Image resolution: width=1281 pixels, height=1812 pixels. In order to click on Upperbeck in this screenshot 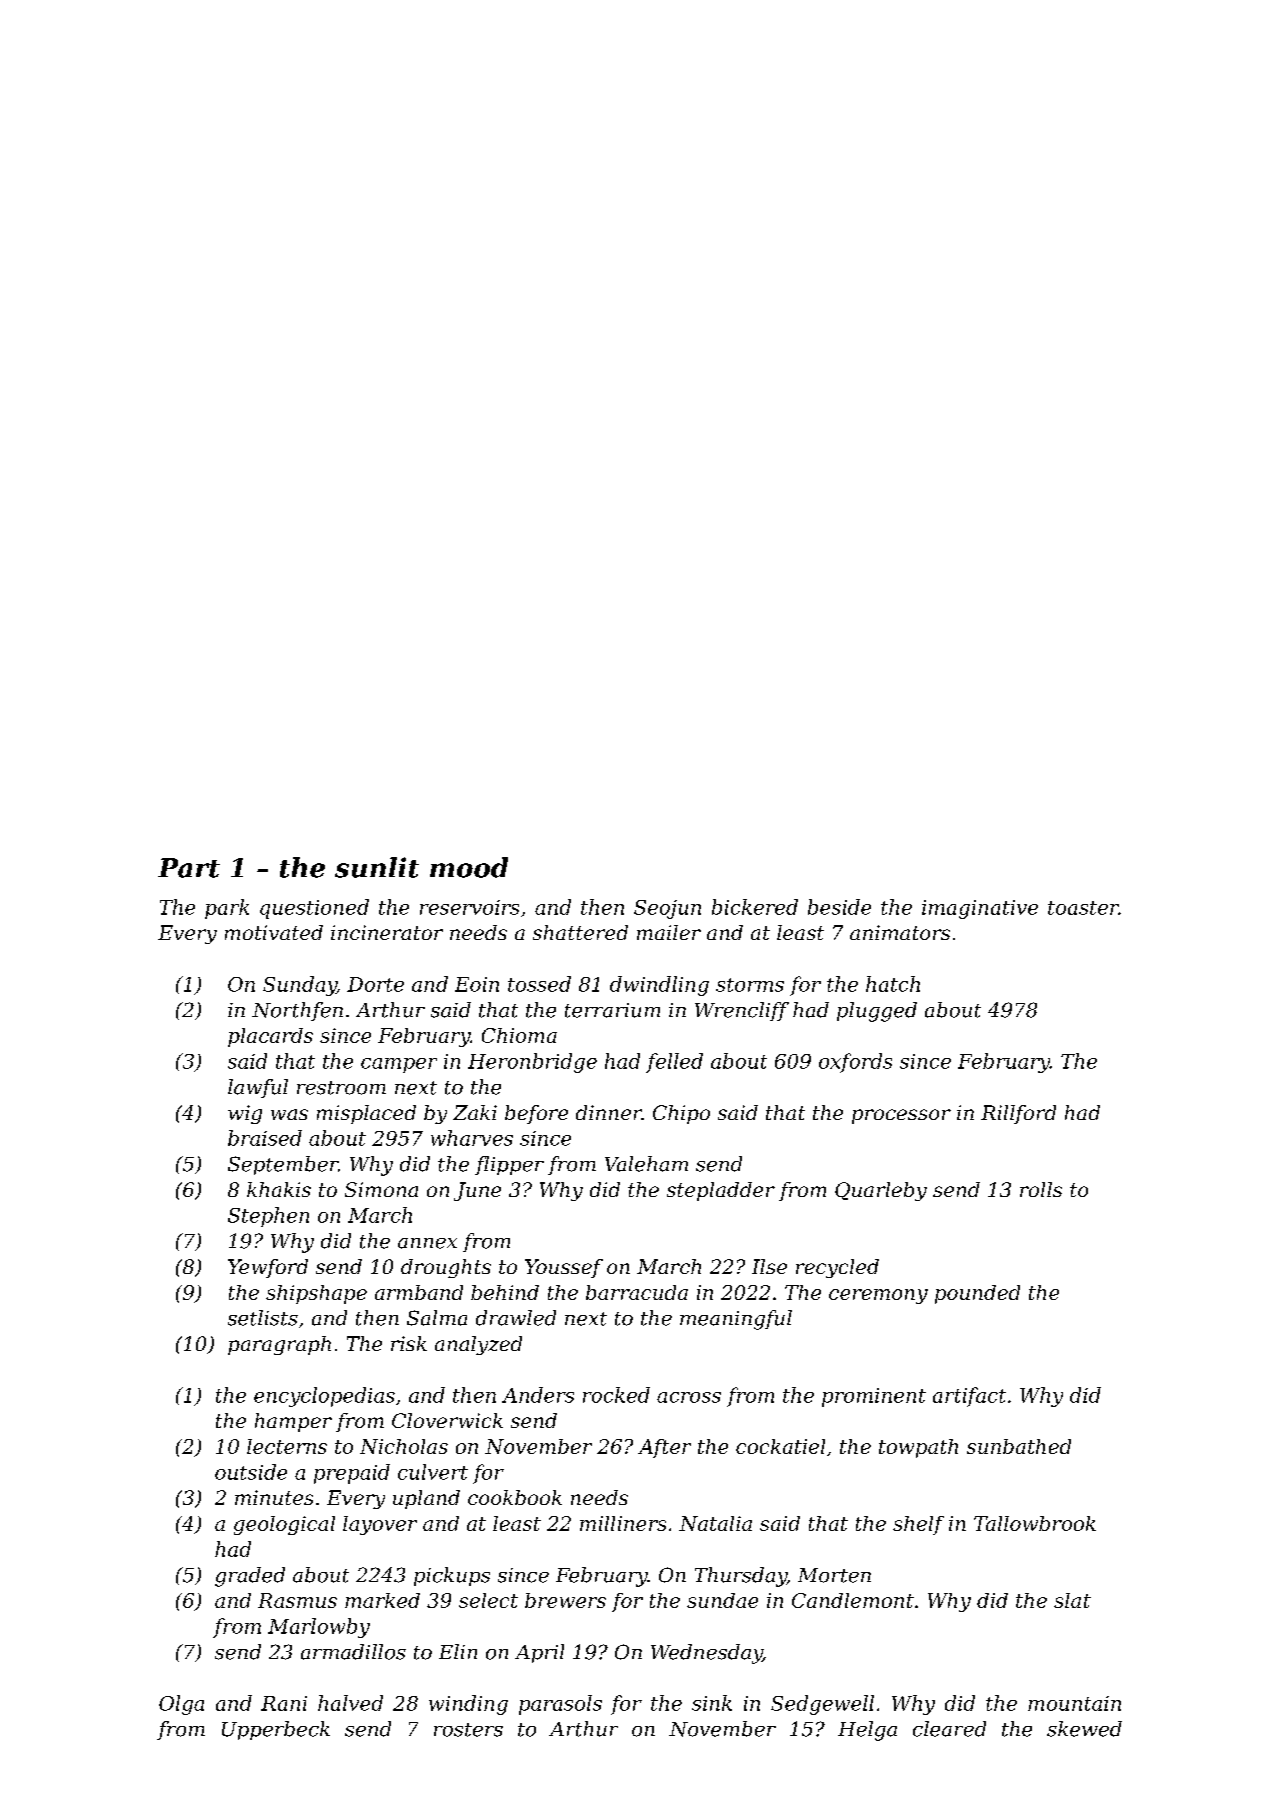, I will do `click(276, 1730)`.
